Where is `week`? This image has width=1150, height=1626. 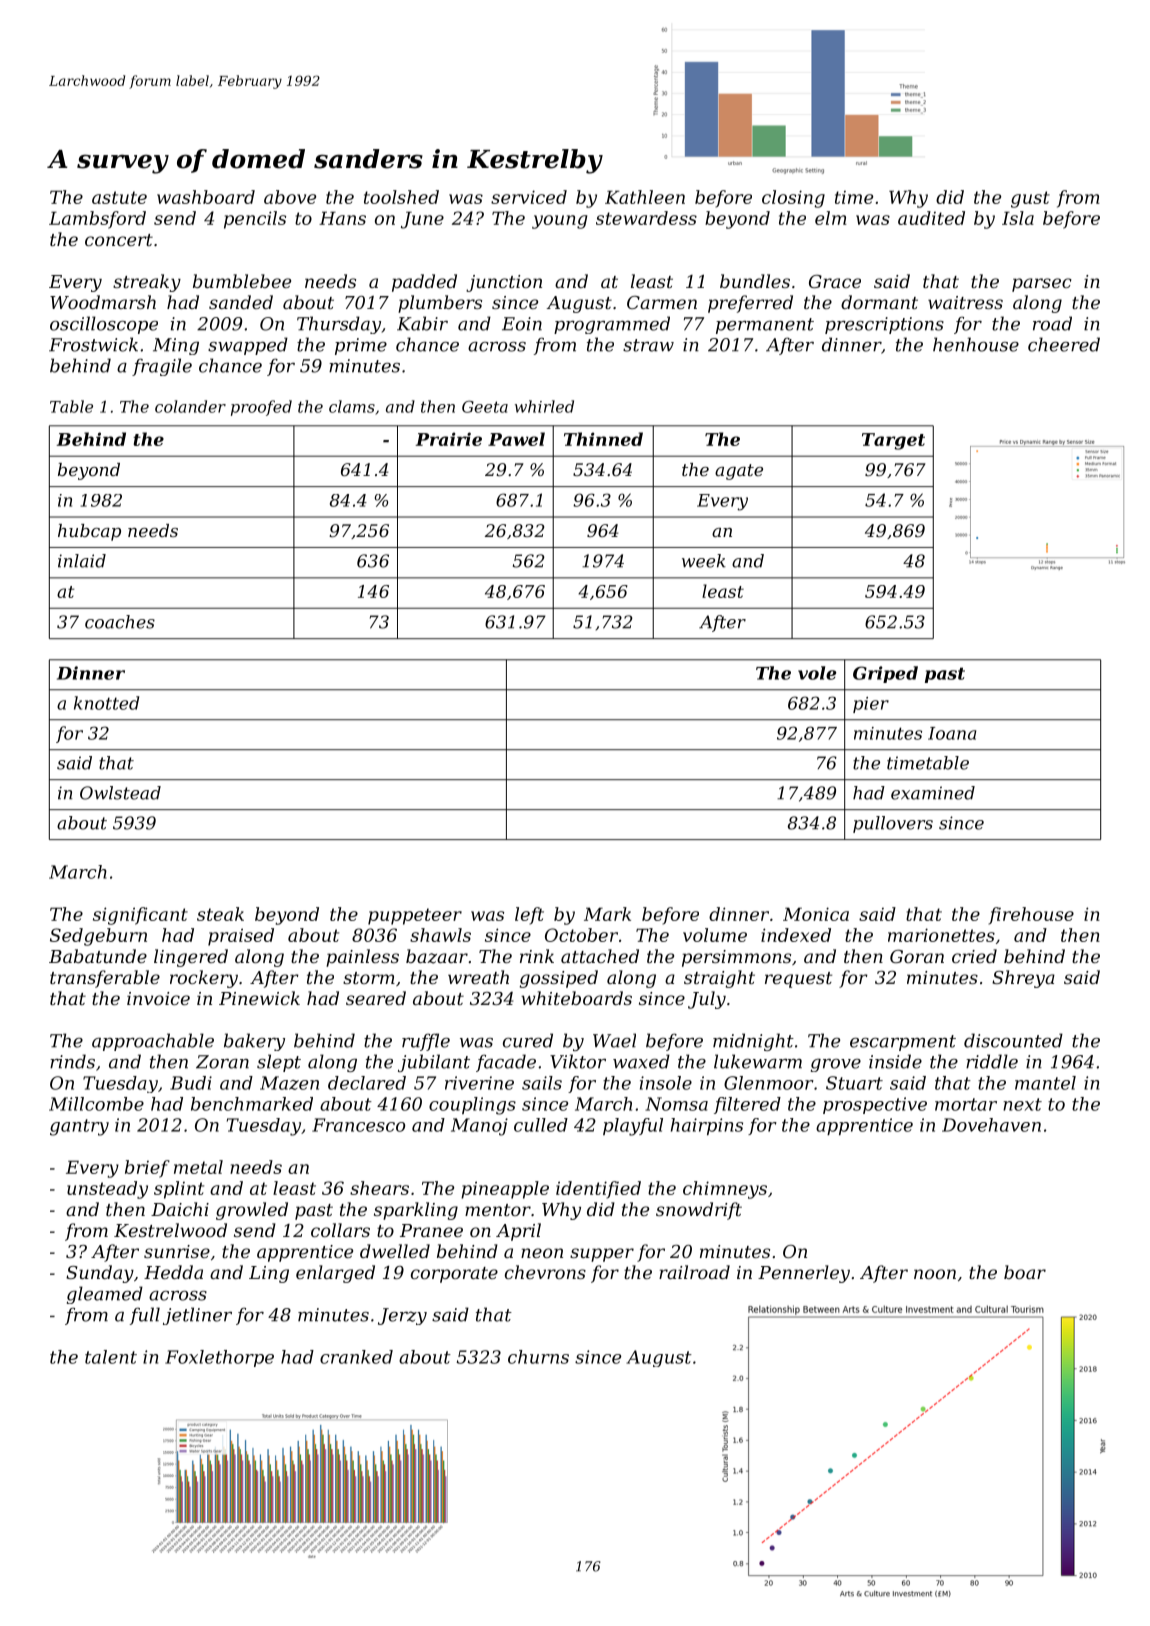 week is located at coordinates (704, 561).
